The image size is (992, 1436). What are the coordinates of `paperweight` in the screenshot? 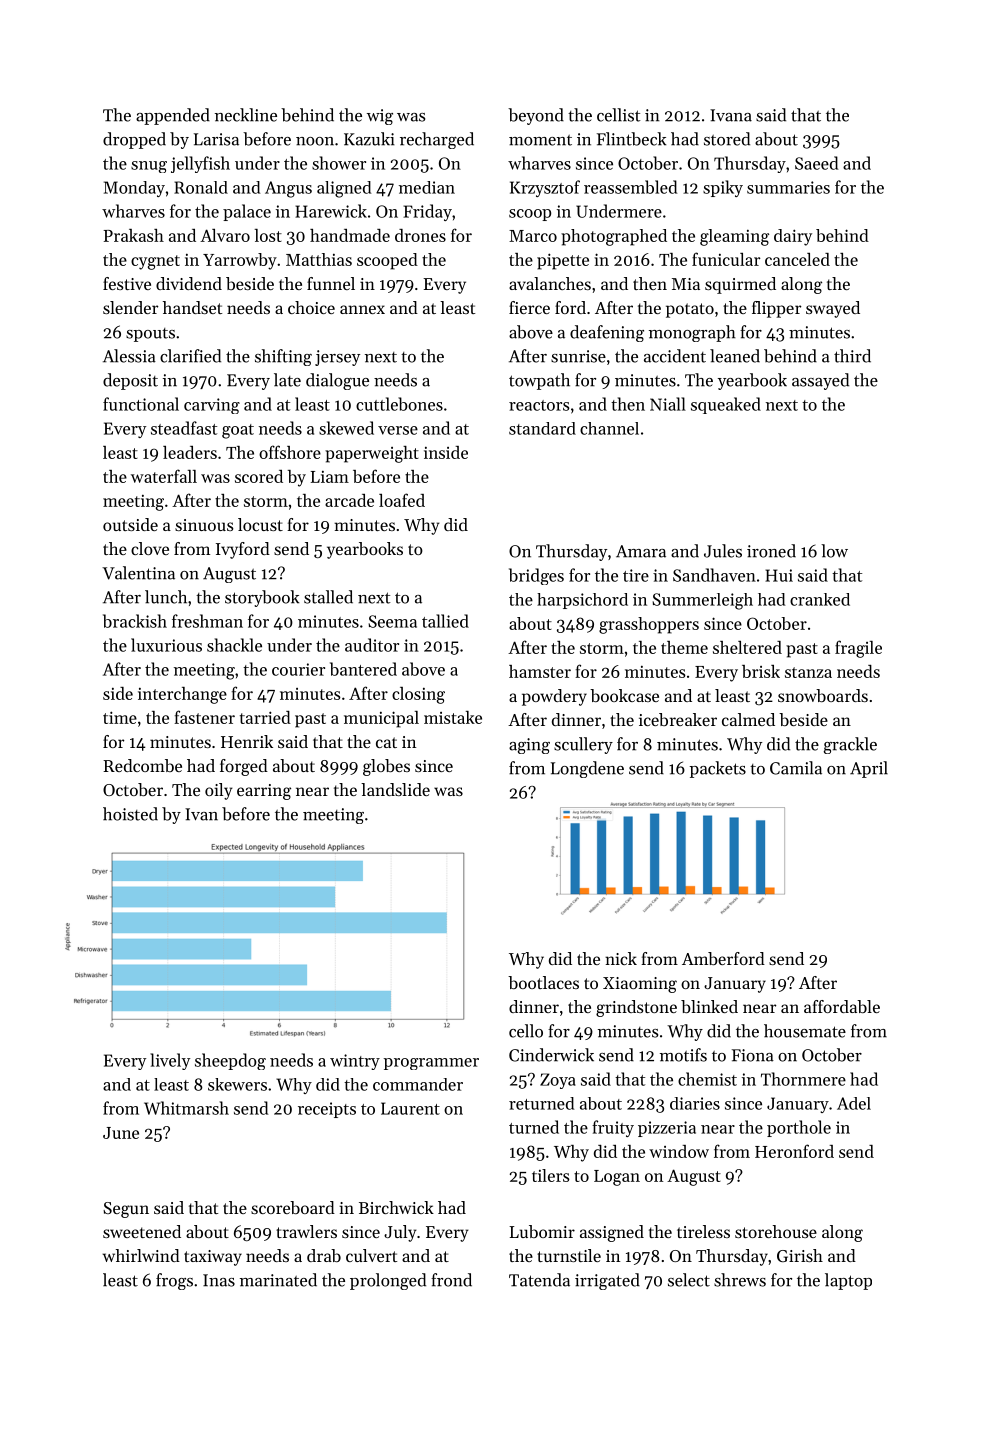 It's located at (372, 454).
